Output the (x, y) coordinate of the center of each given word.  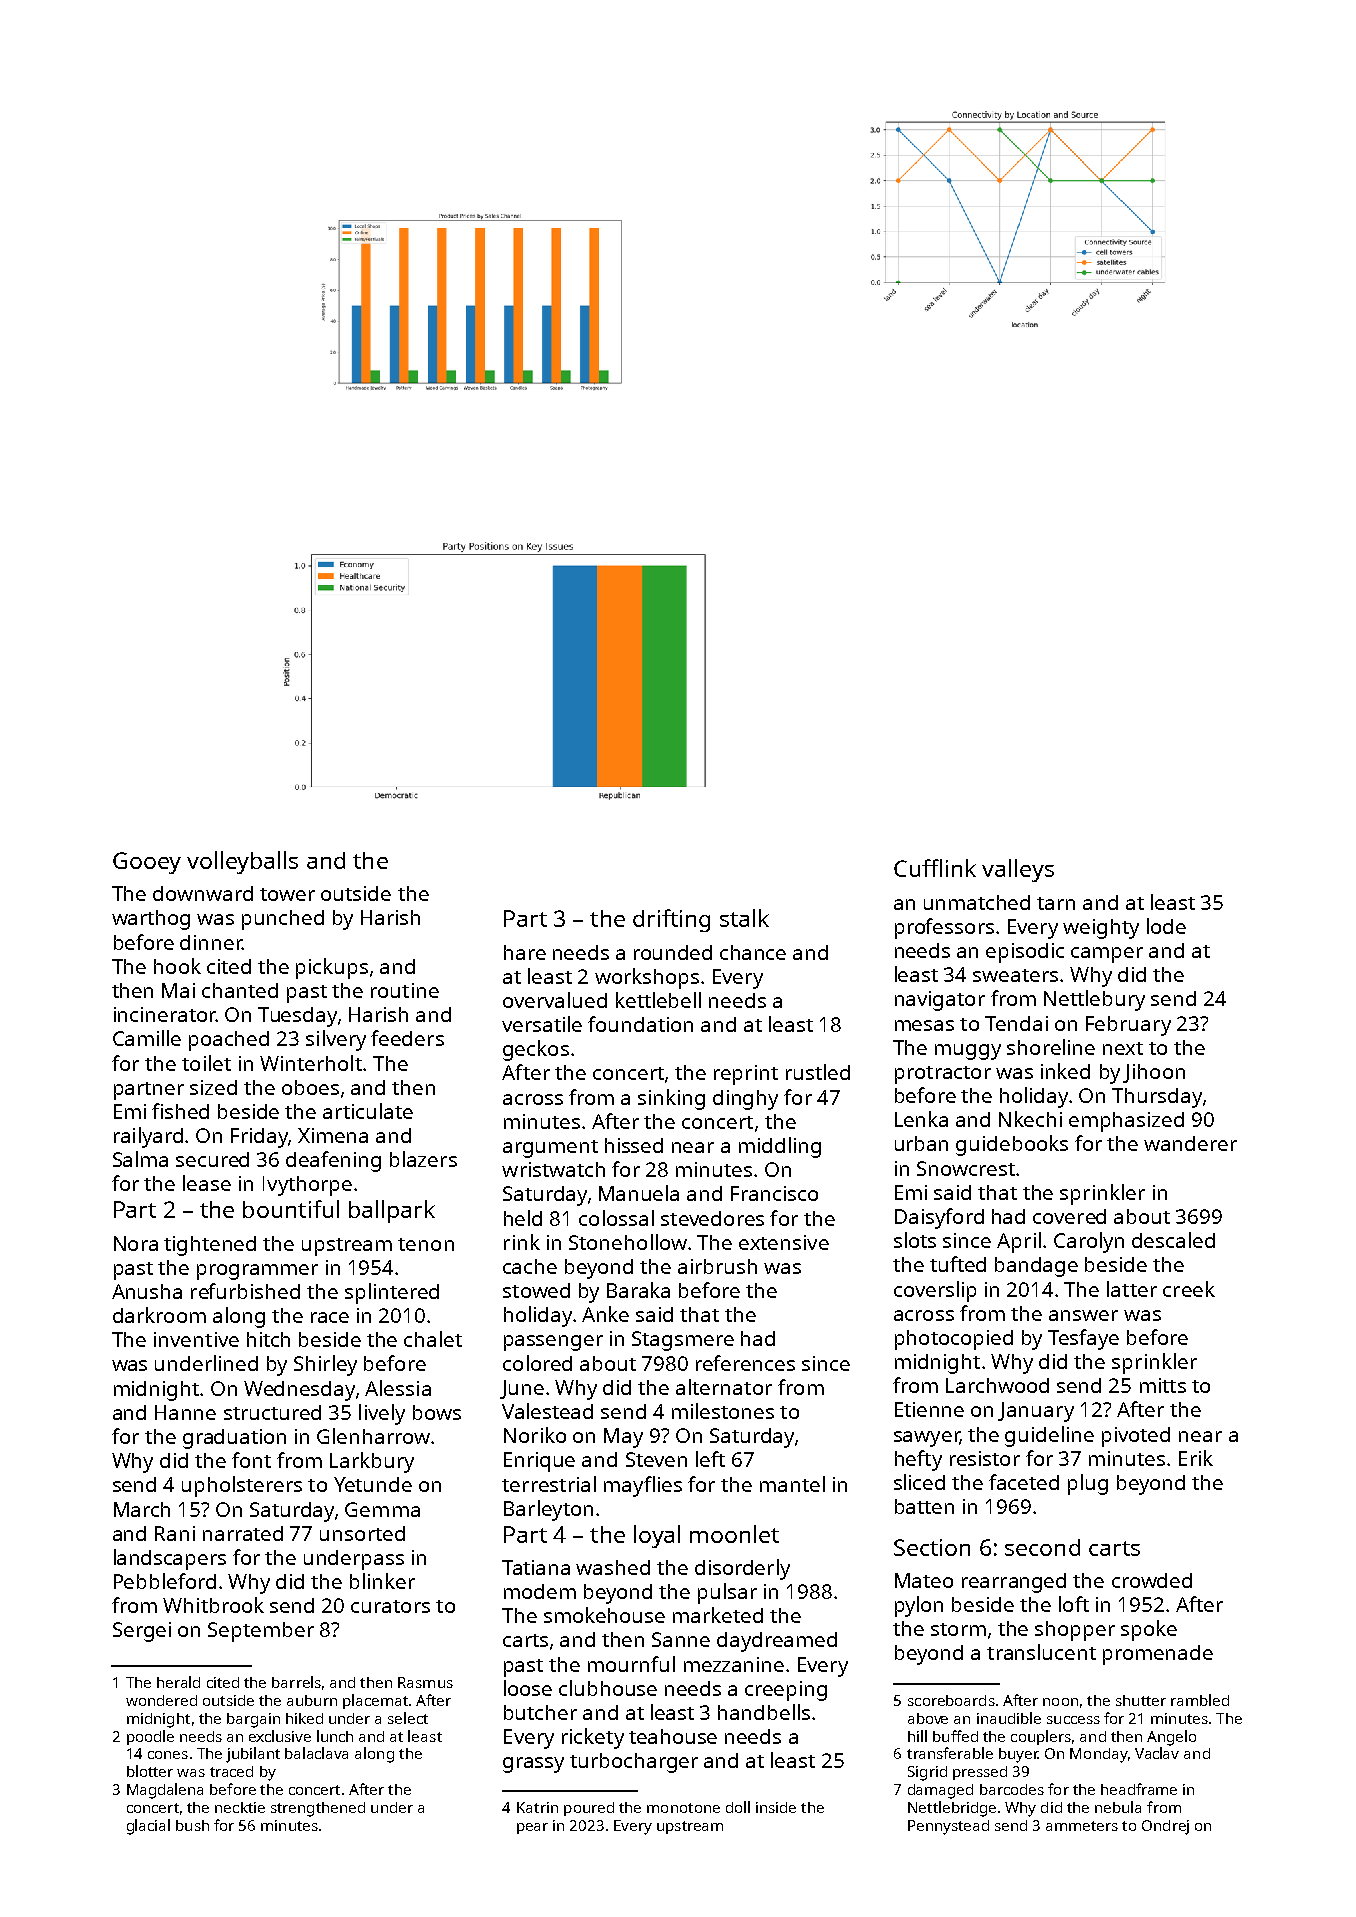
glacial (148, 1827)
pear (532, 1828)
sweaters (1015, 975)
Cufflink (935, 868)
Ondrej (1165, 1827)
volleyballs (242, 862)
